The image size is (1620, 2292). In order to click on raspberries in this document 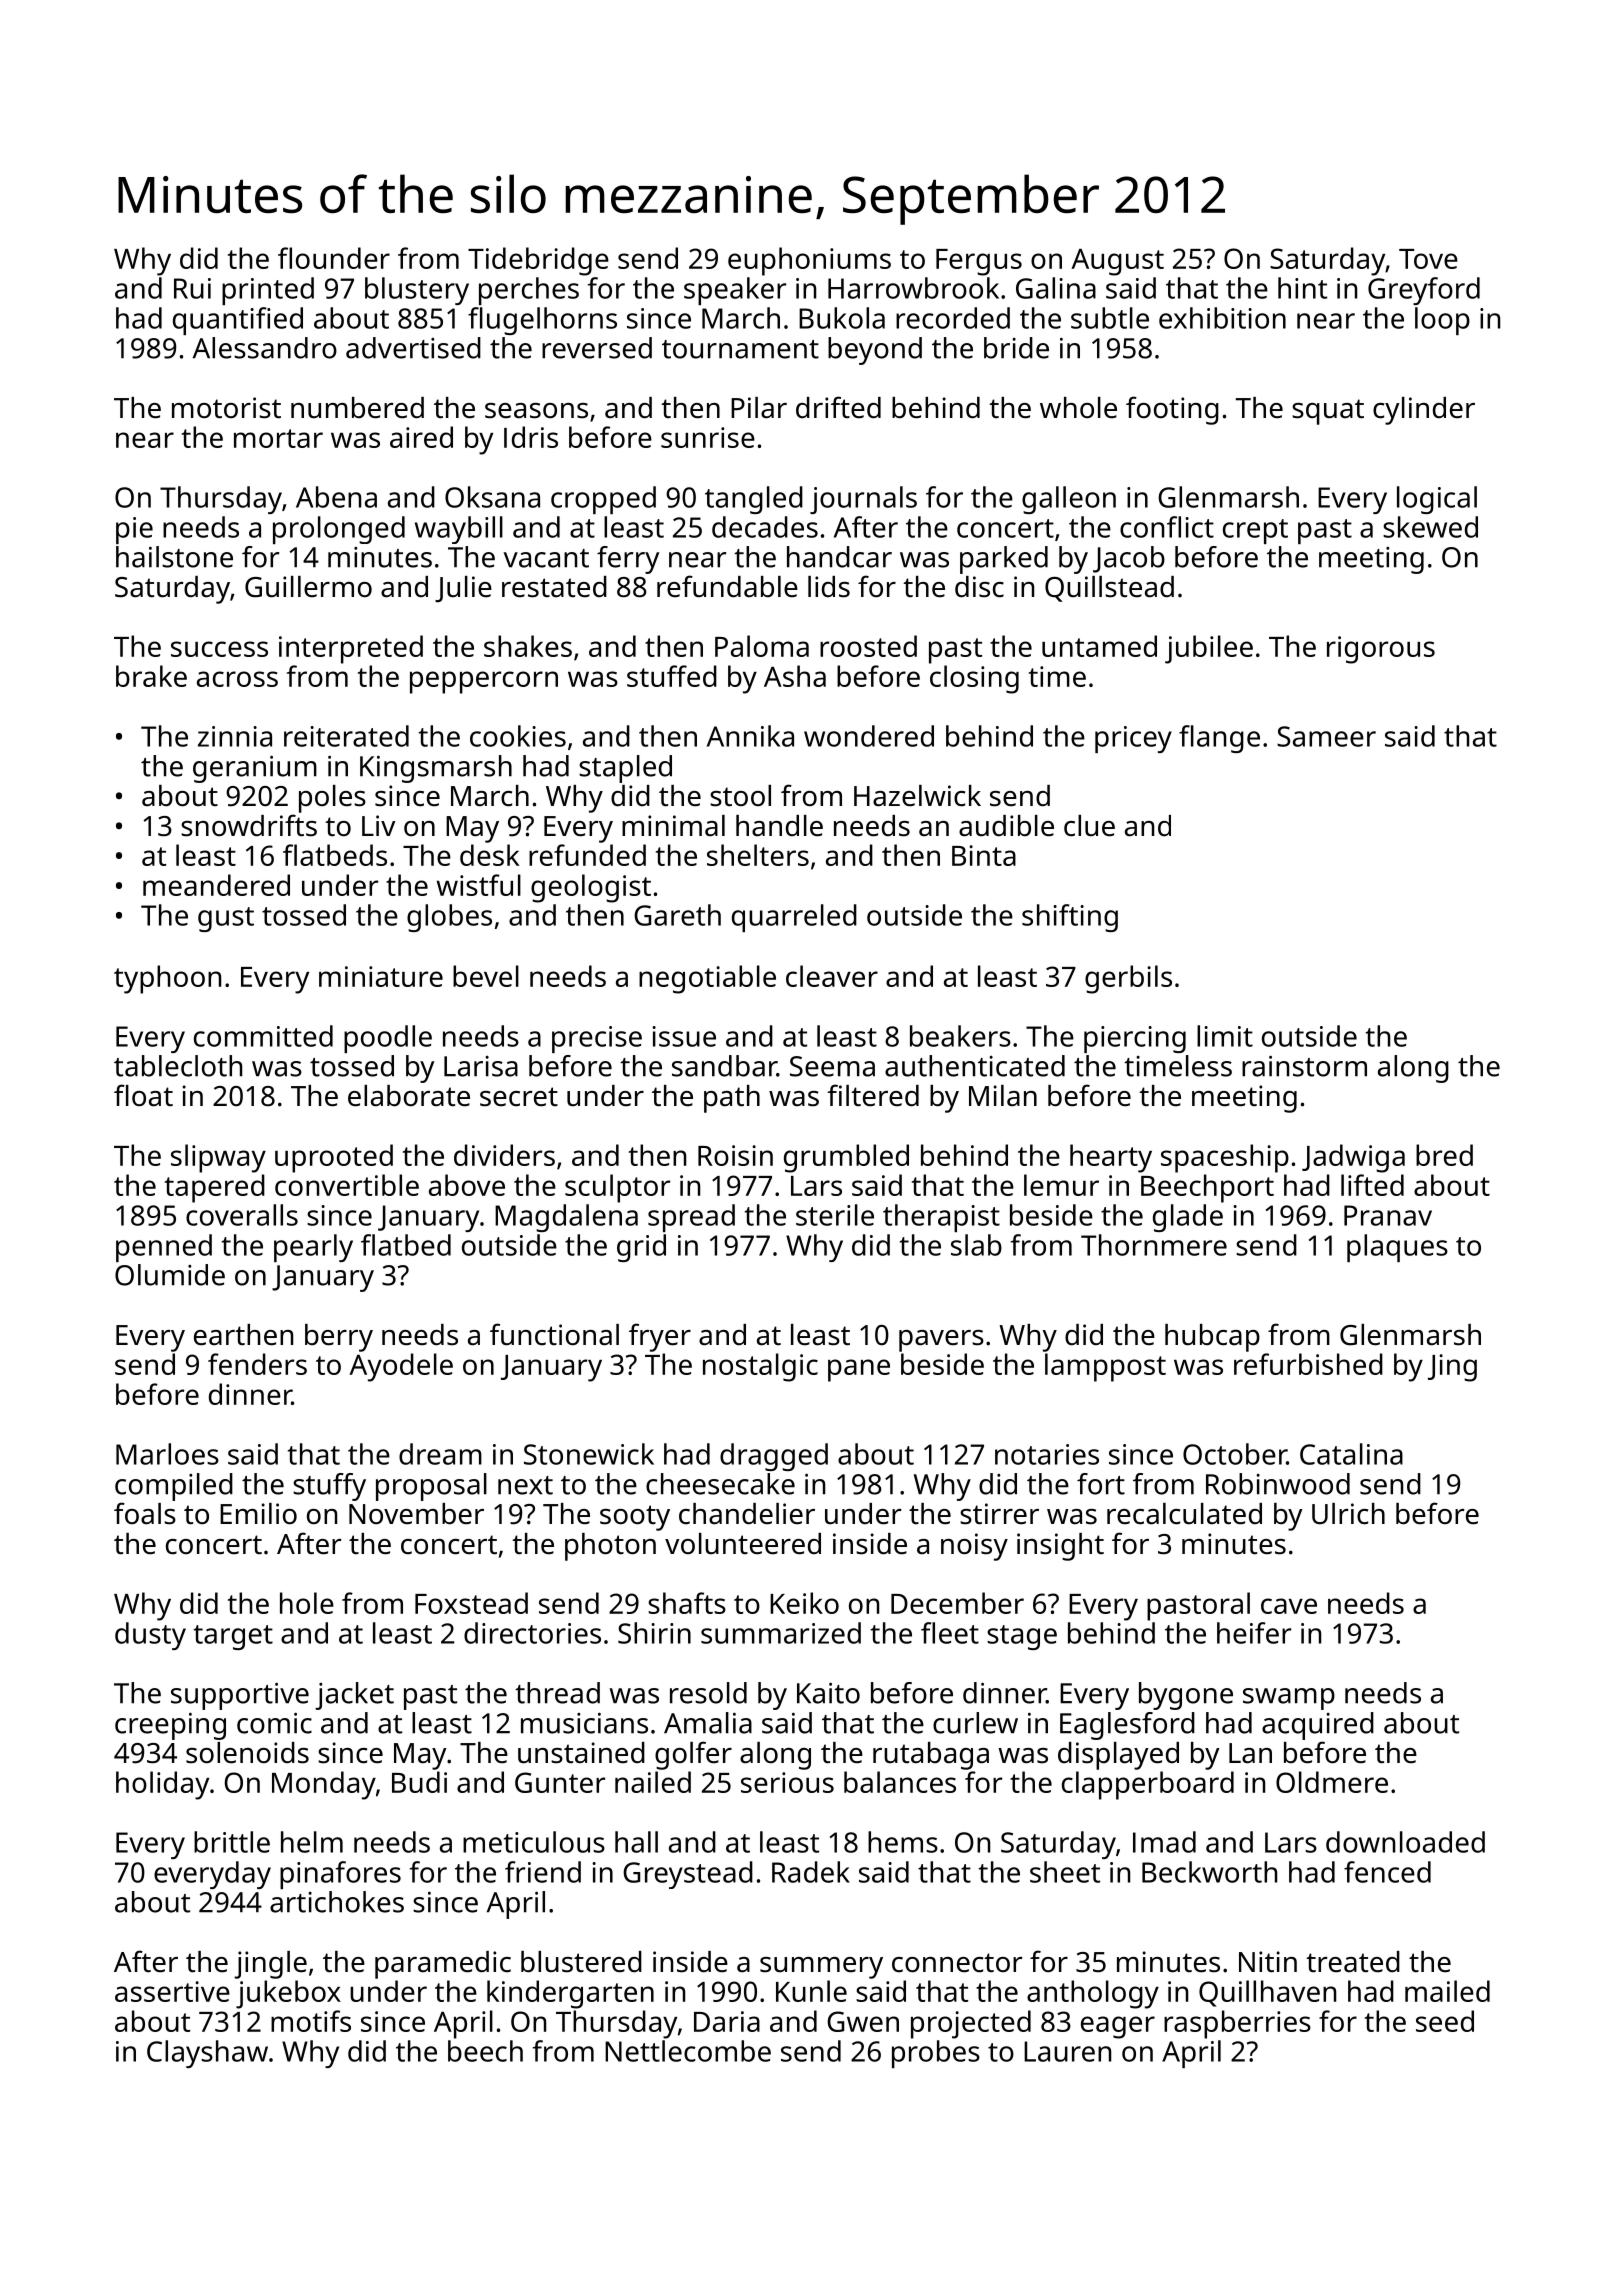, I will do `click(1237, 2024)`.
